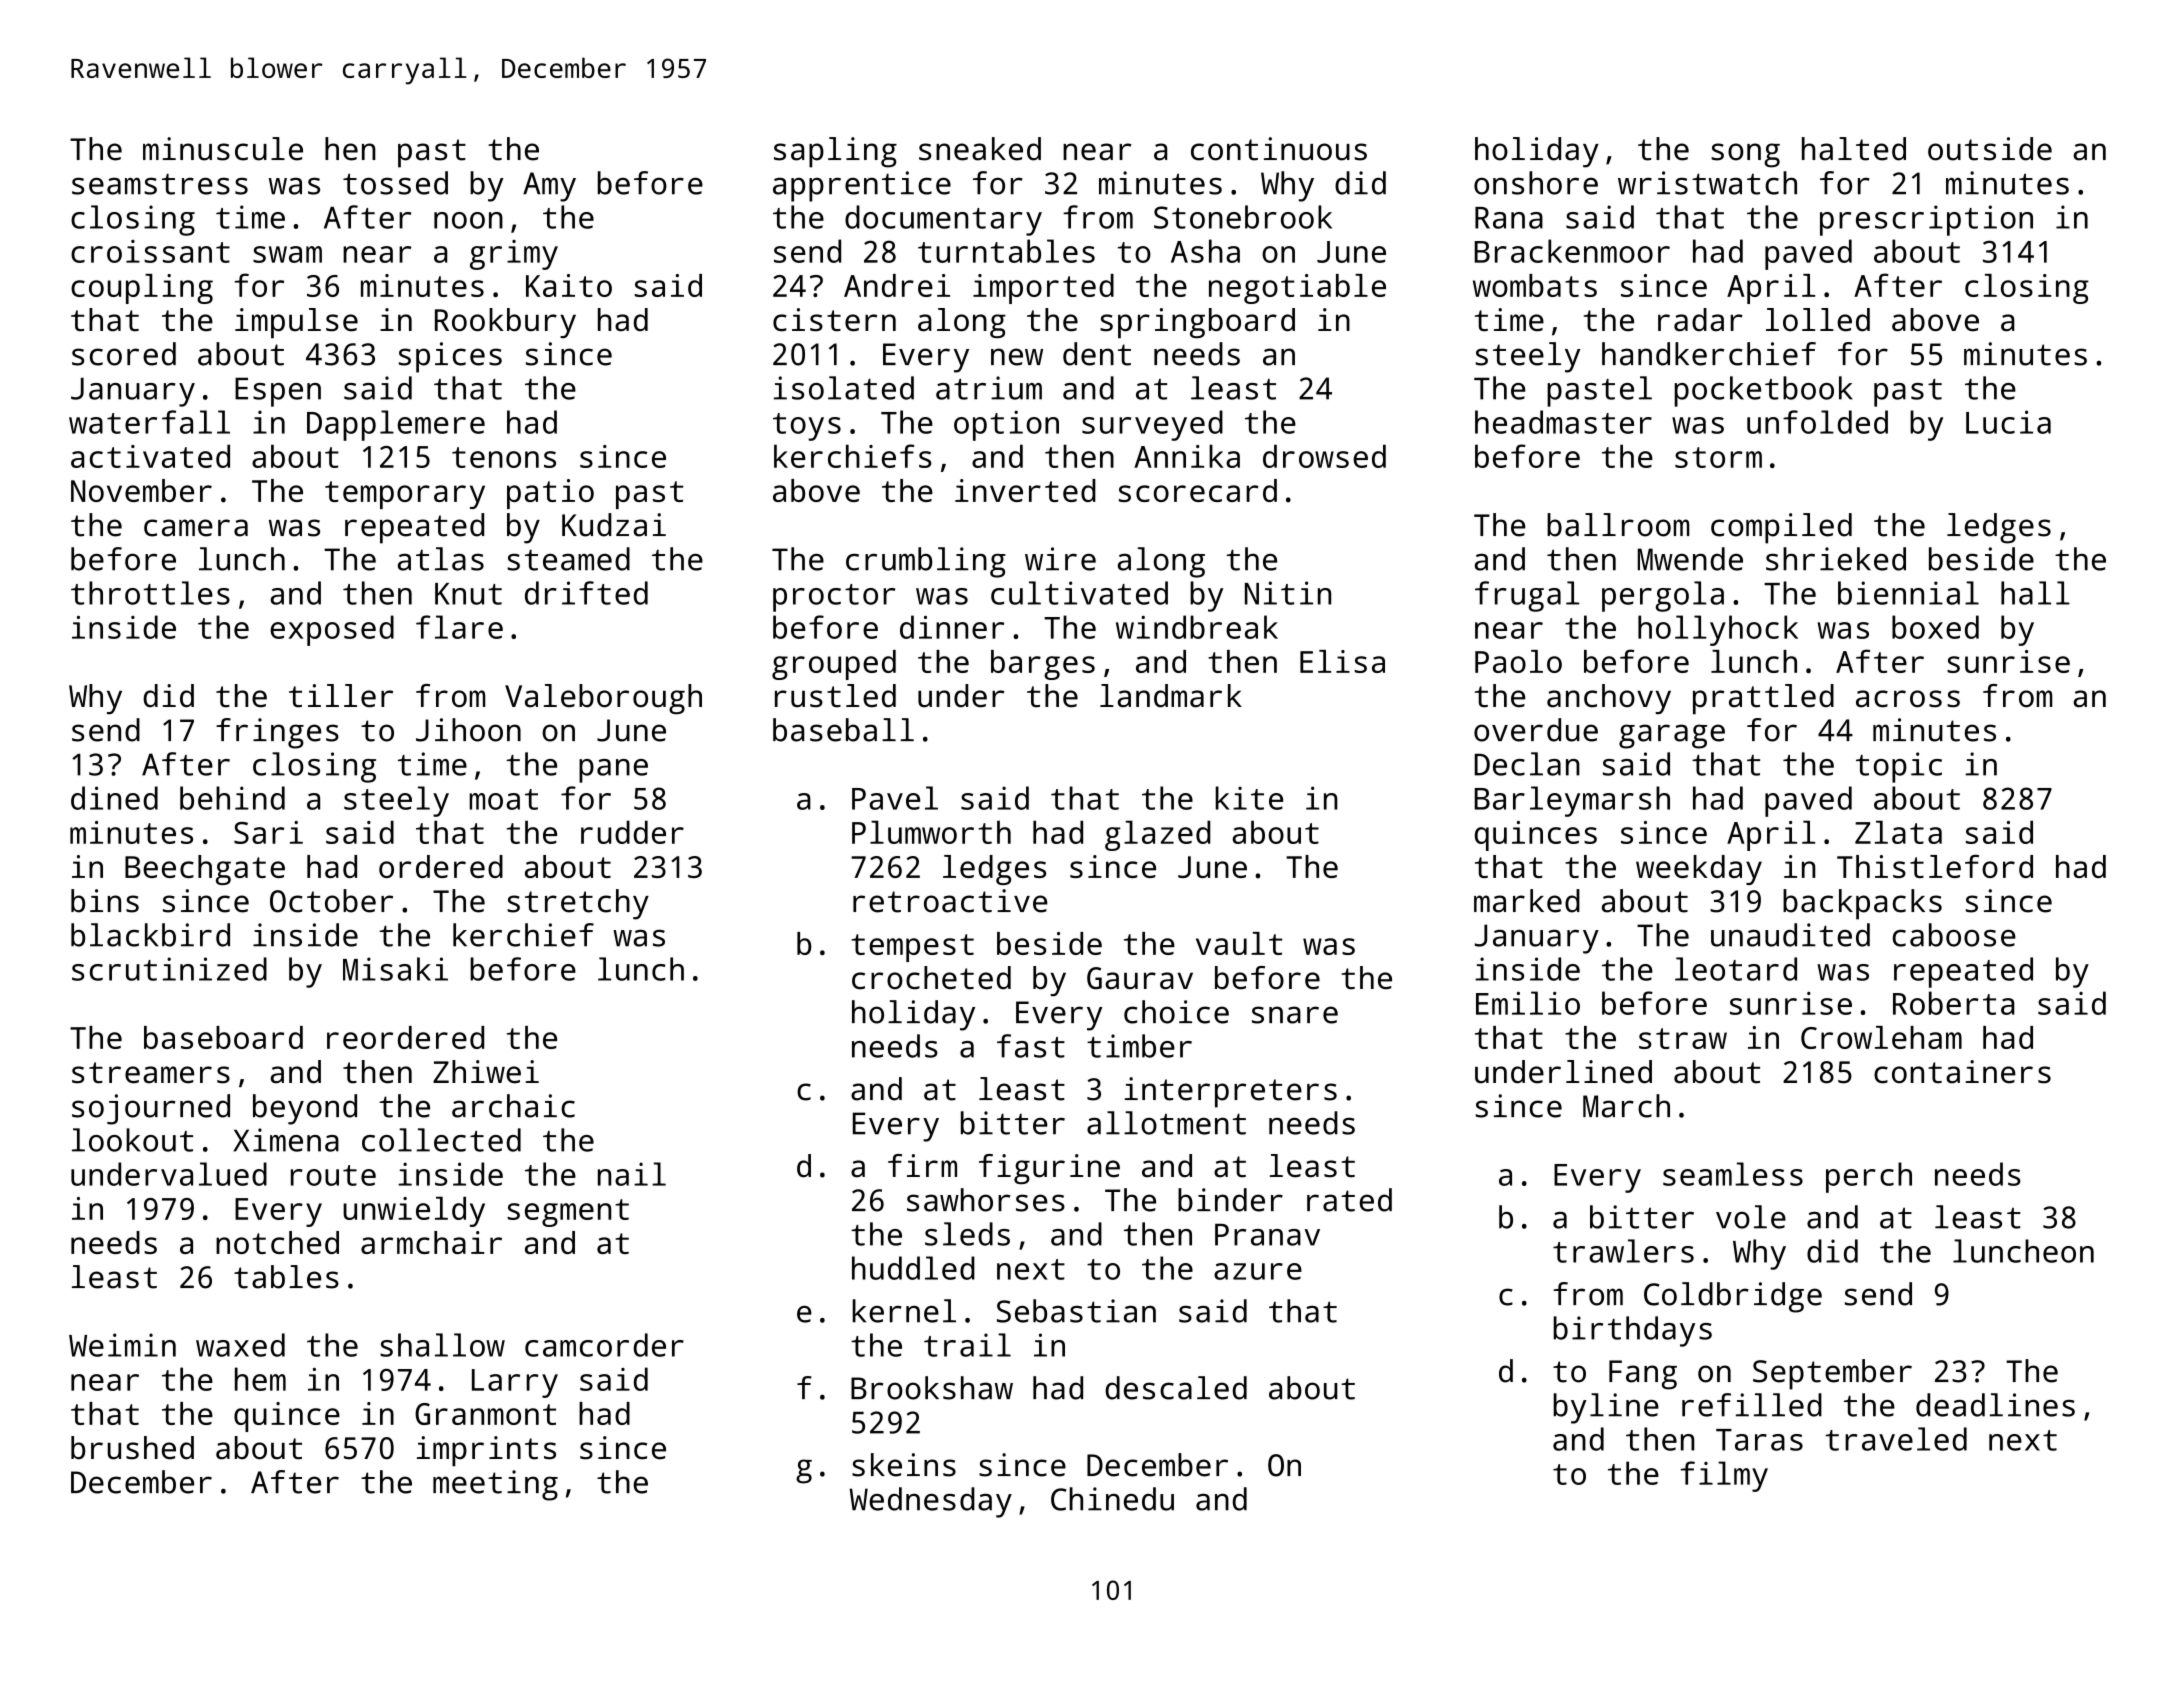 Image resolution: width=2178 pixels, height=1683 pixels. I want to click on marked, so click(1527, 901).
